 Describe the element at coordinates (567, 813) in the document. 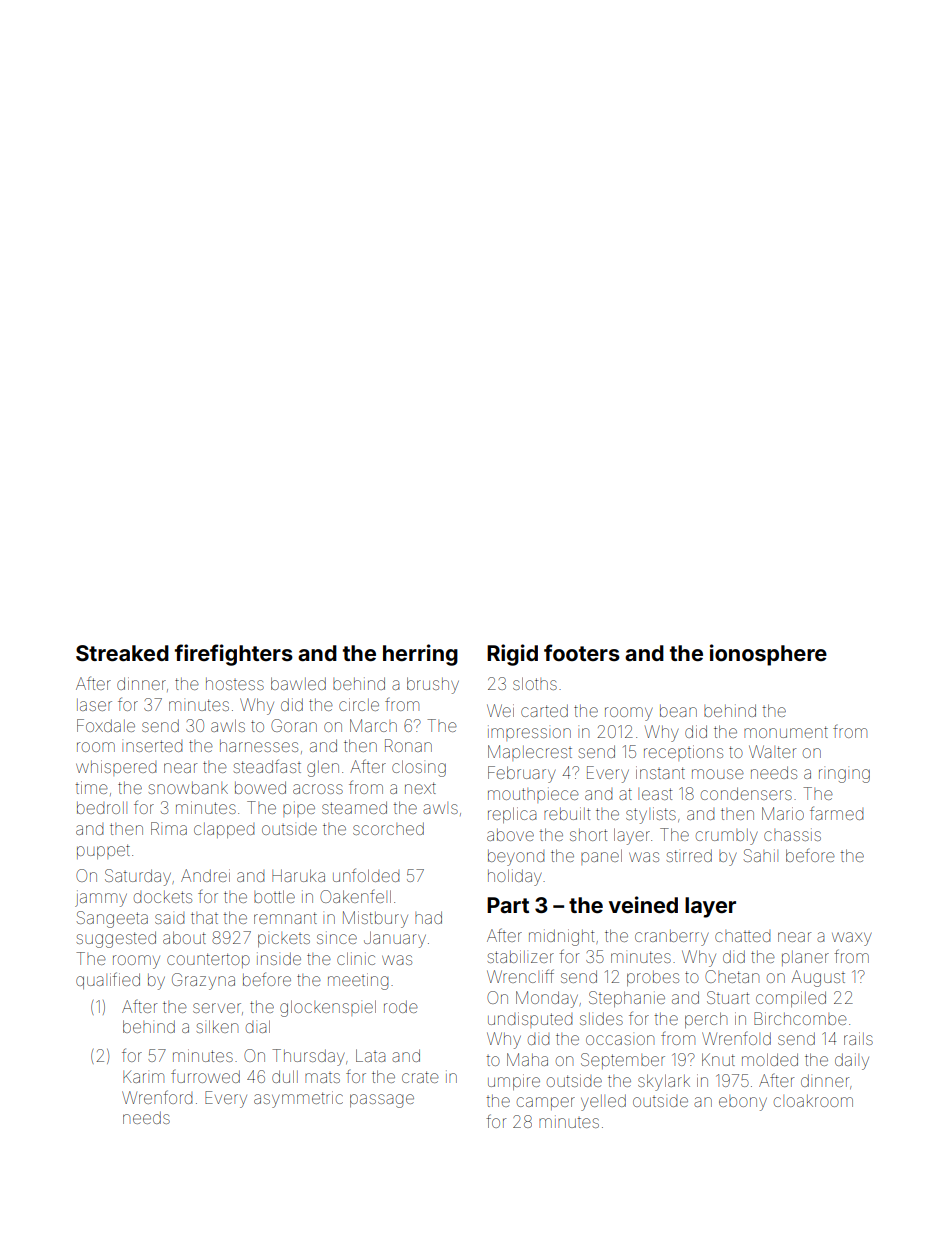

I see `rebuilt` at that location.
